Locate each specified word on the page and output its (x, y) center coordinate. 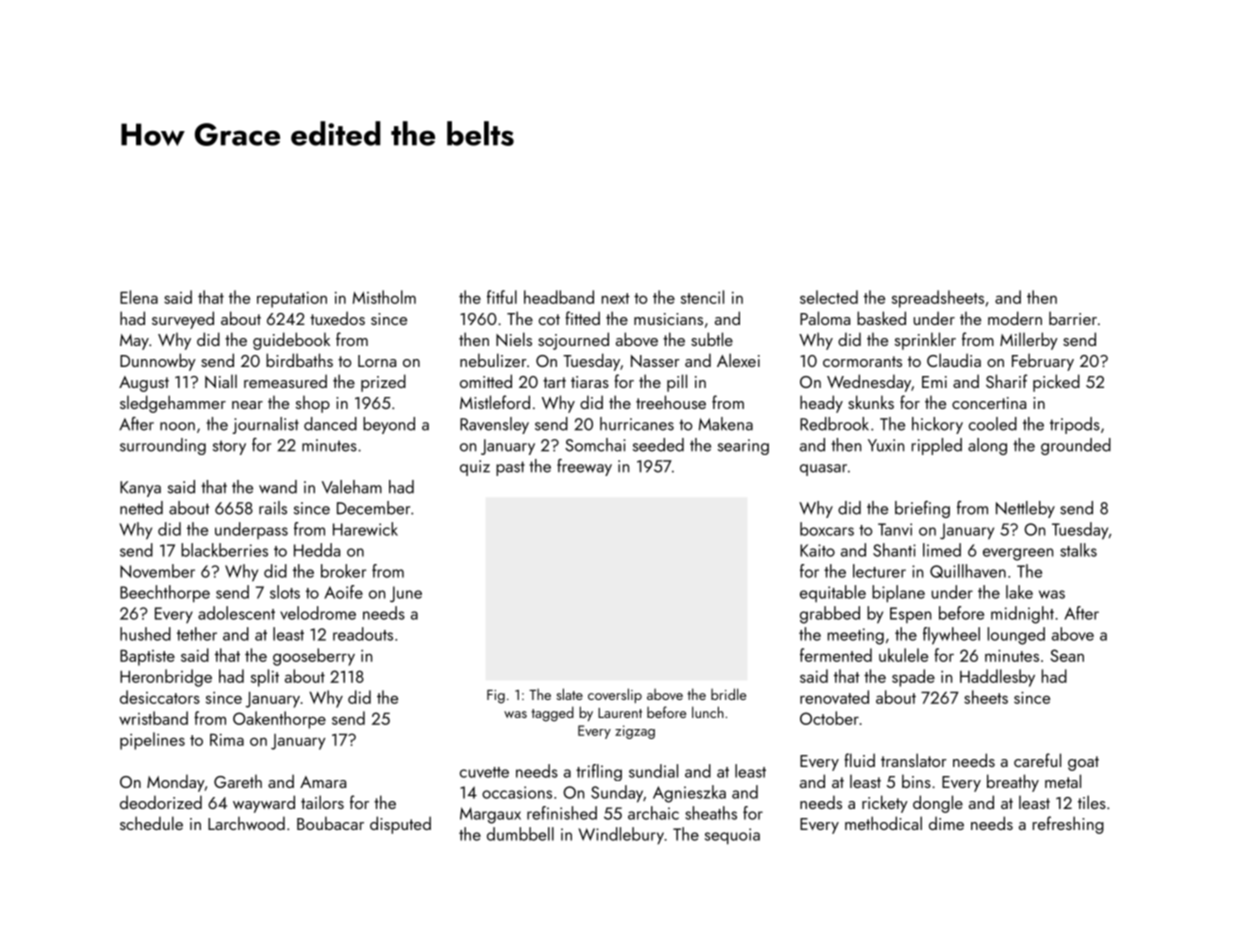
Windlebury (621, 836)
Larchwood (246, 823)
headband (559, 297)
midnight (1022, 615)
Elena (139, 297)
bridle (728, 694)
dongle (938, 804)
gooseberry (314, 657)
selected (829, 297)
